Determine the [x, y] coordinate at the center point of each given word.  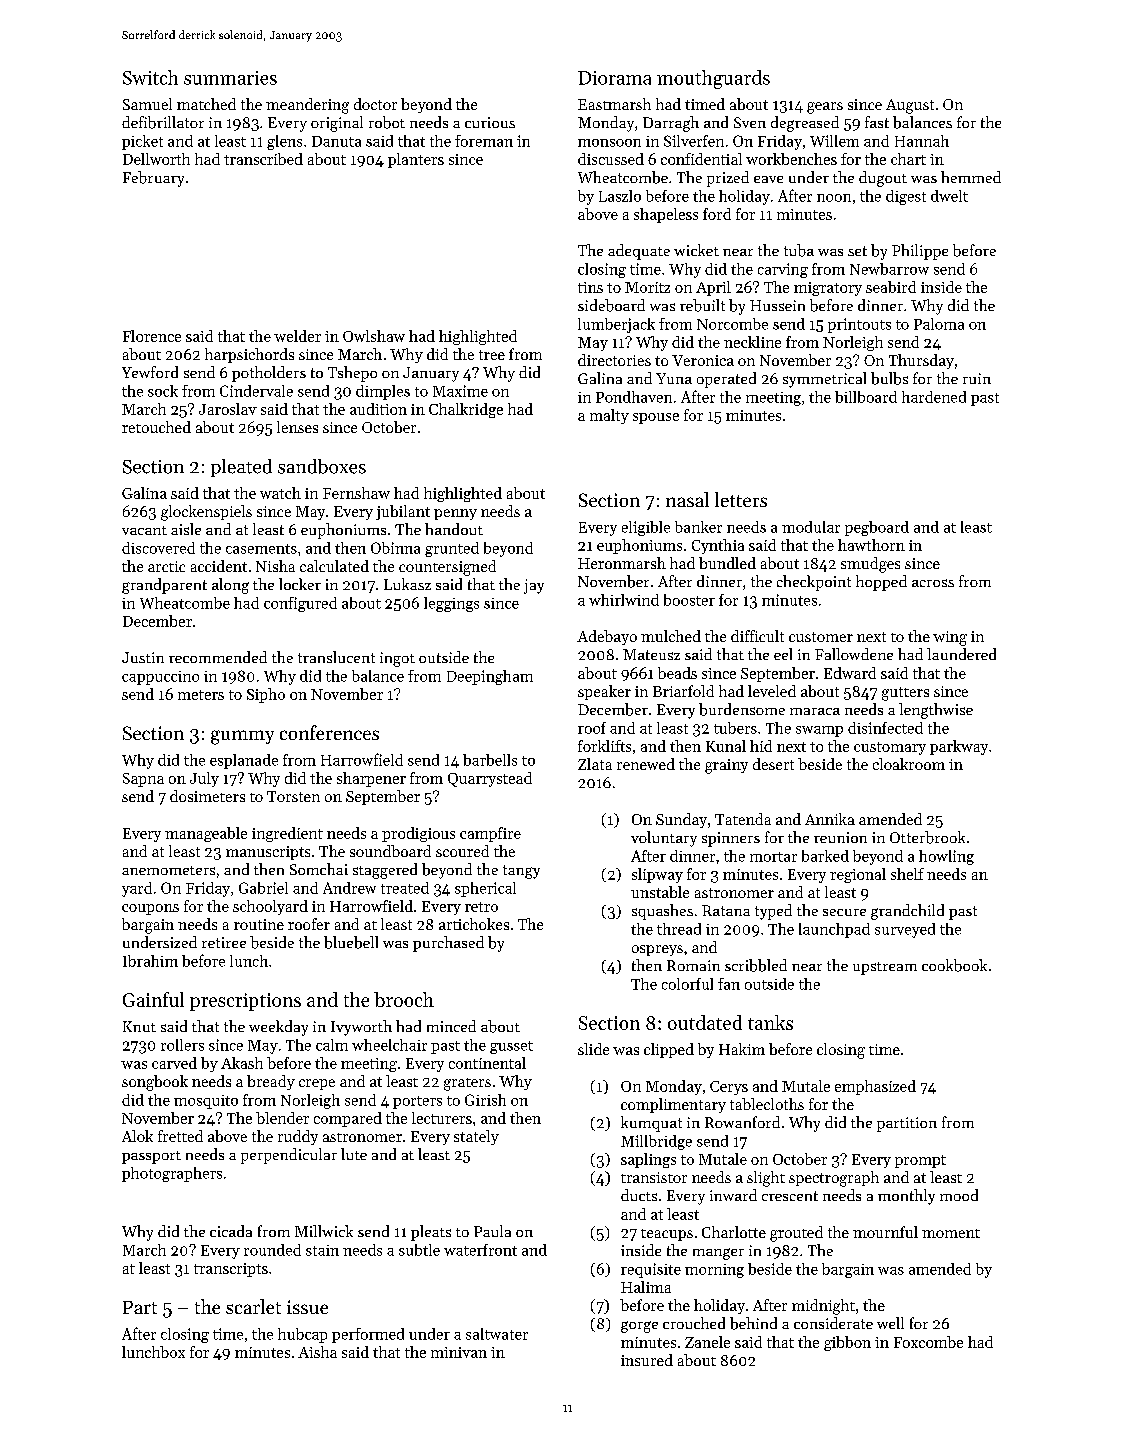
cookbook [954, 965]
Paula [492, 1231]
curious [490, 122]
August [910, 106]
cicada [231, 1231]
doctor [375, 104]
